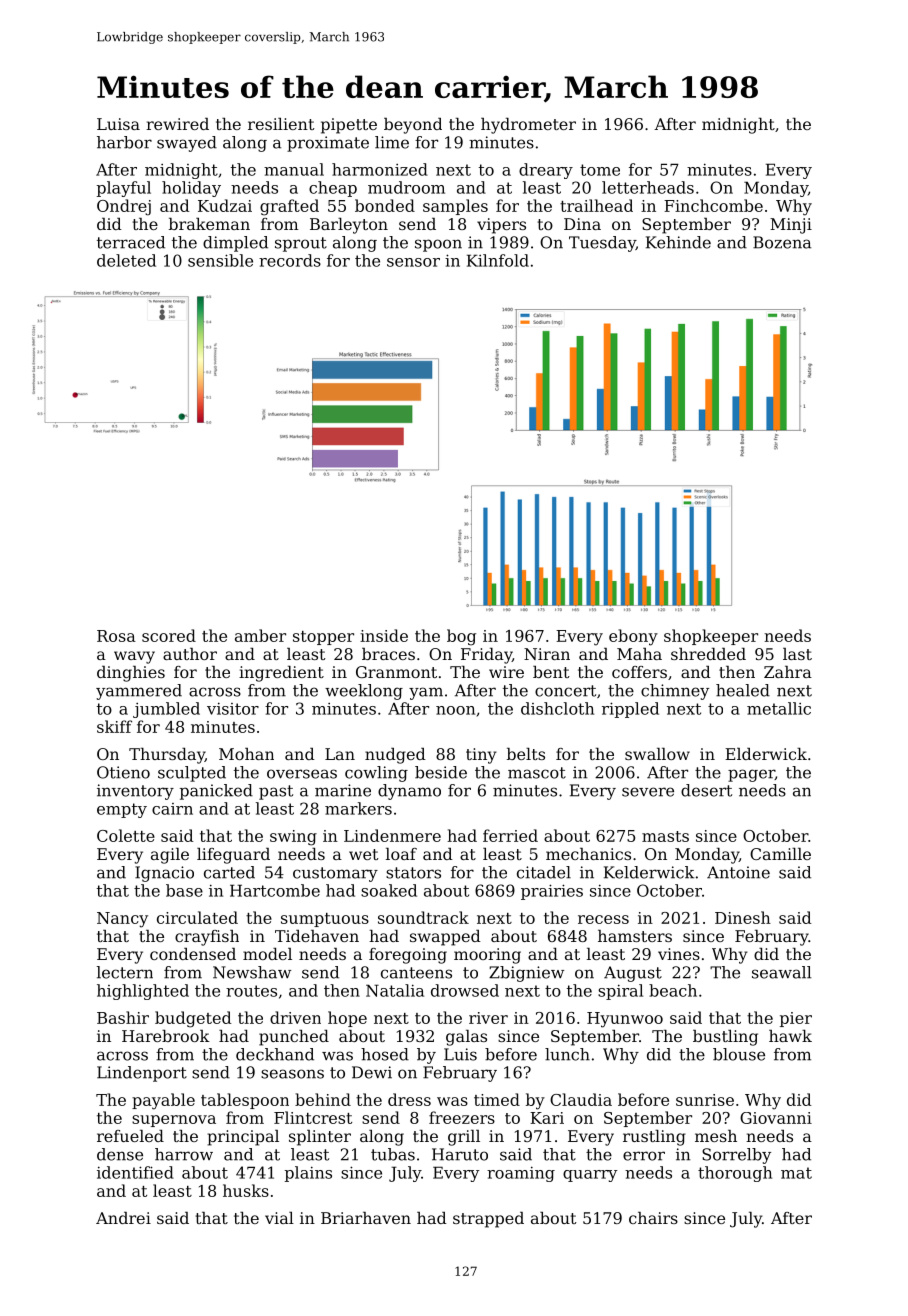 Image resolution: width=908 pixels, height=1316 pixels. Describe the element at coordinates (384, 635) in the document. I see `inside` at that location.
